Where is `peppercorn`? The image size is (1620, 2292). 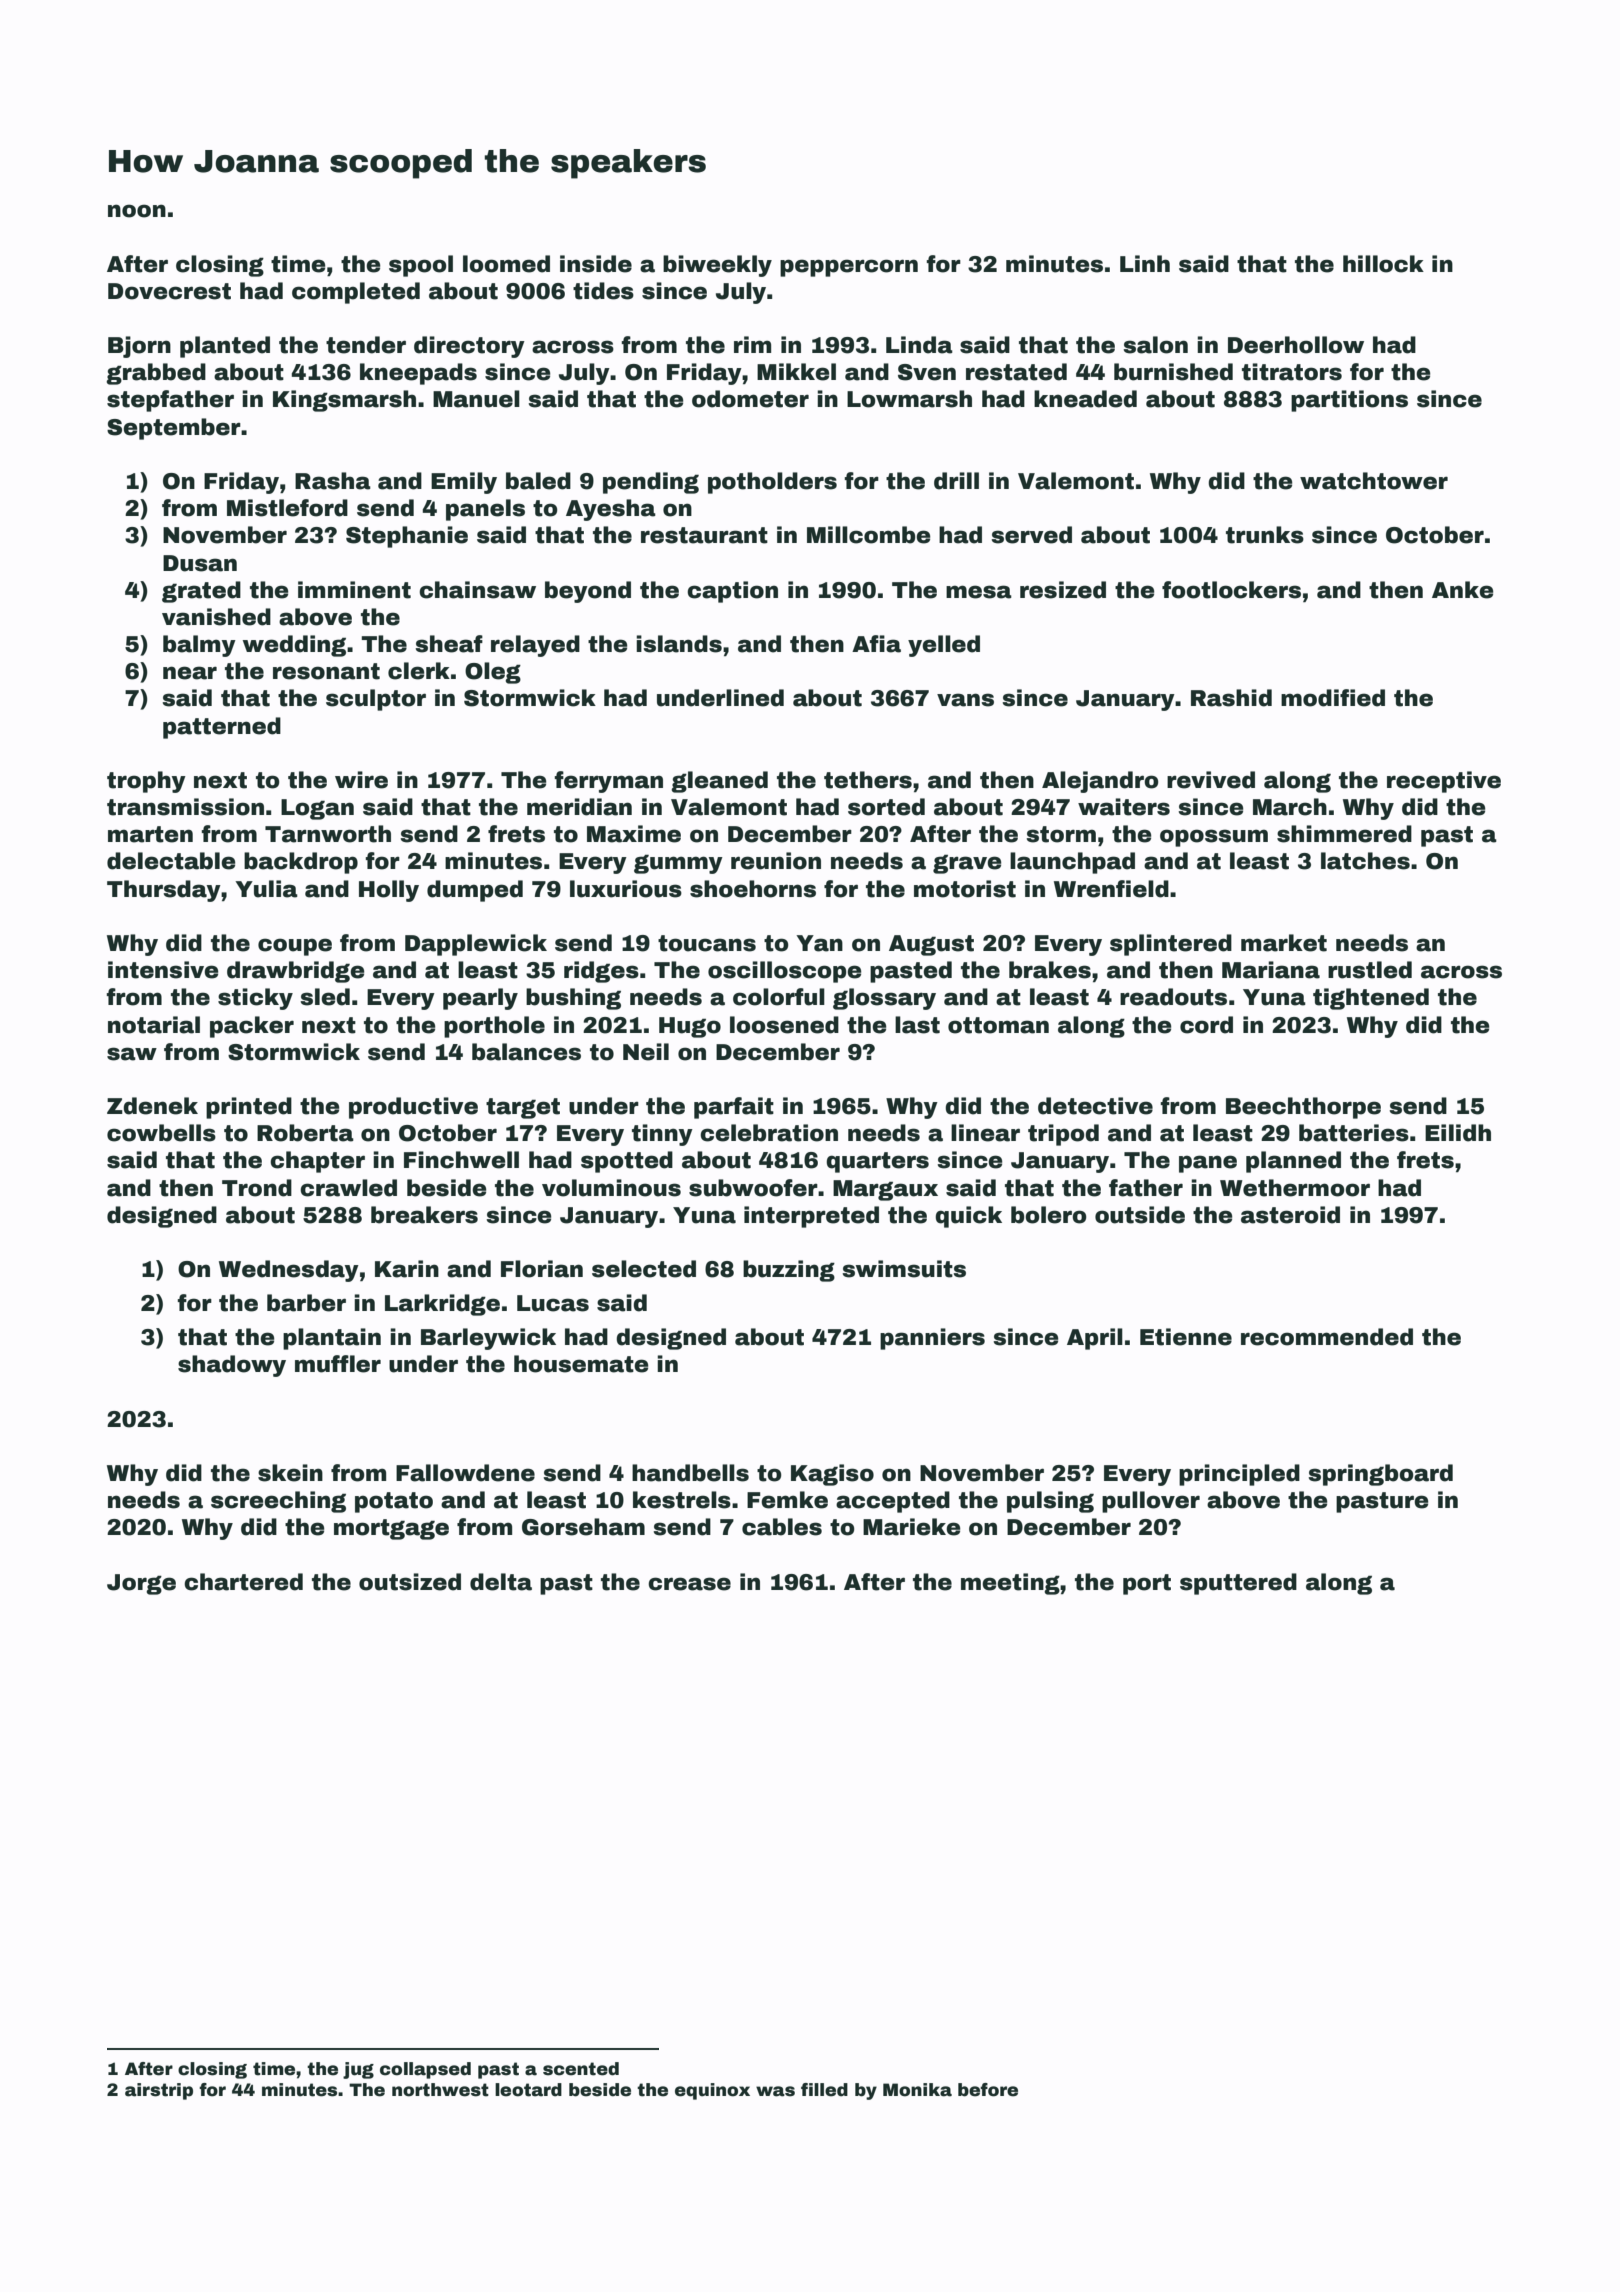 peppercorn is located at coordinates (849, 268).
